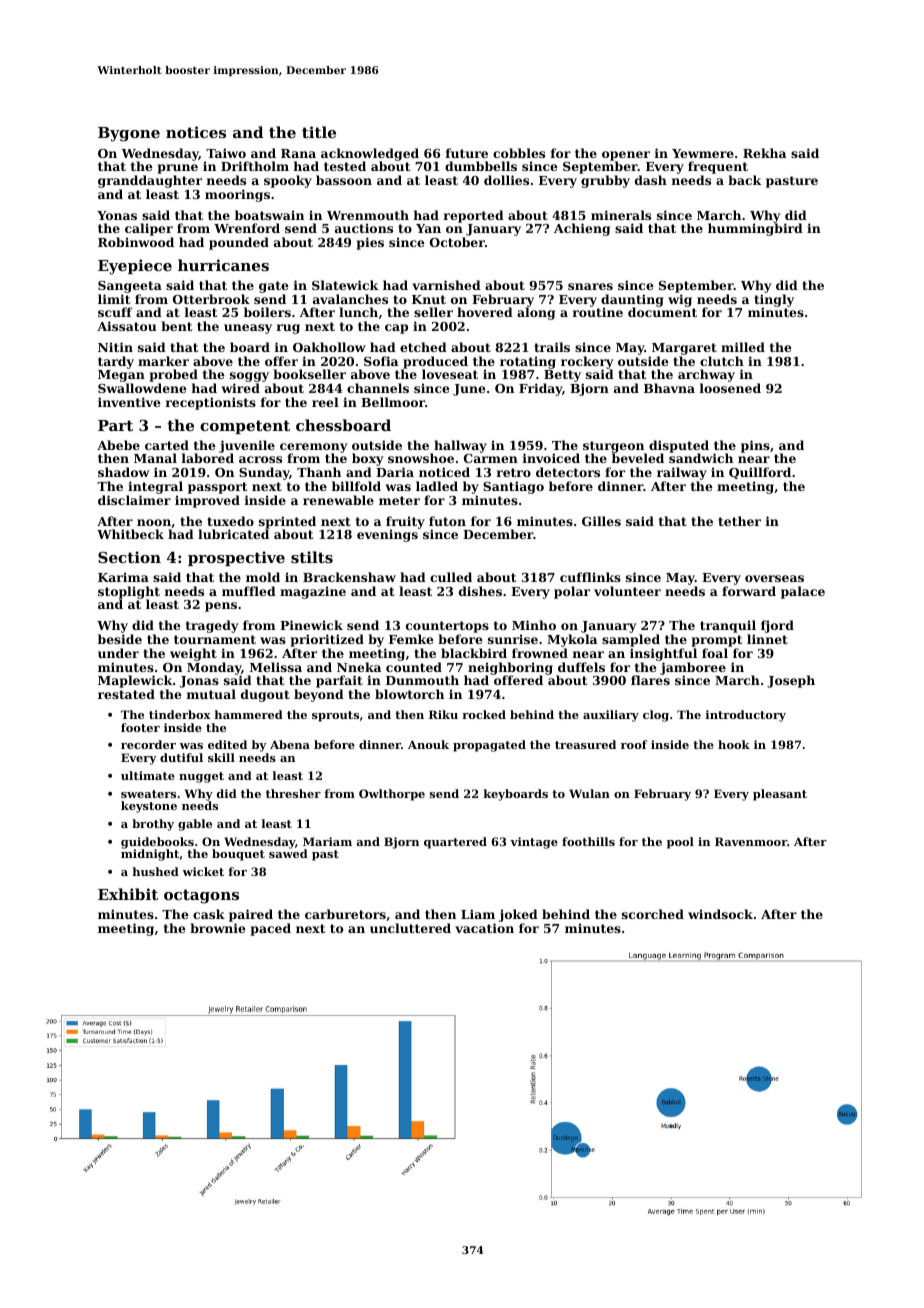  Describe the element at coordinates (345, 914) in the screenshot. I see `carburetors` at that location.
